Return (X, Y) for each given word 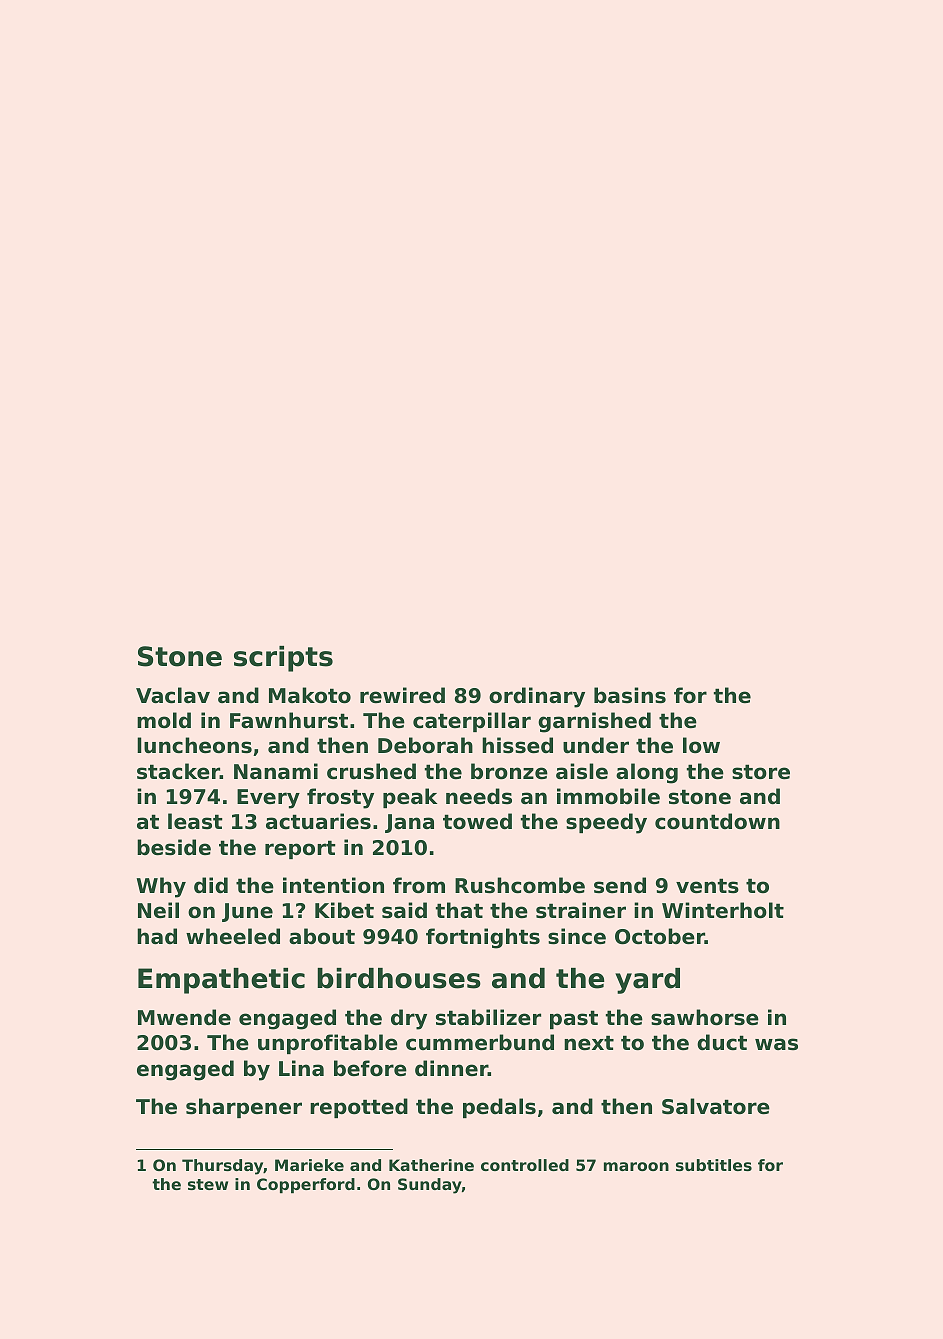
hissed (517, 745)
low (701, 745)
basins (630, 695)
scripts (283, 659)
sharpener (244, 1108)
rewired (402, 695)
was (776, 1044)
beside (174, 847)
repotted (359, 1108)
